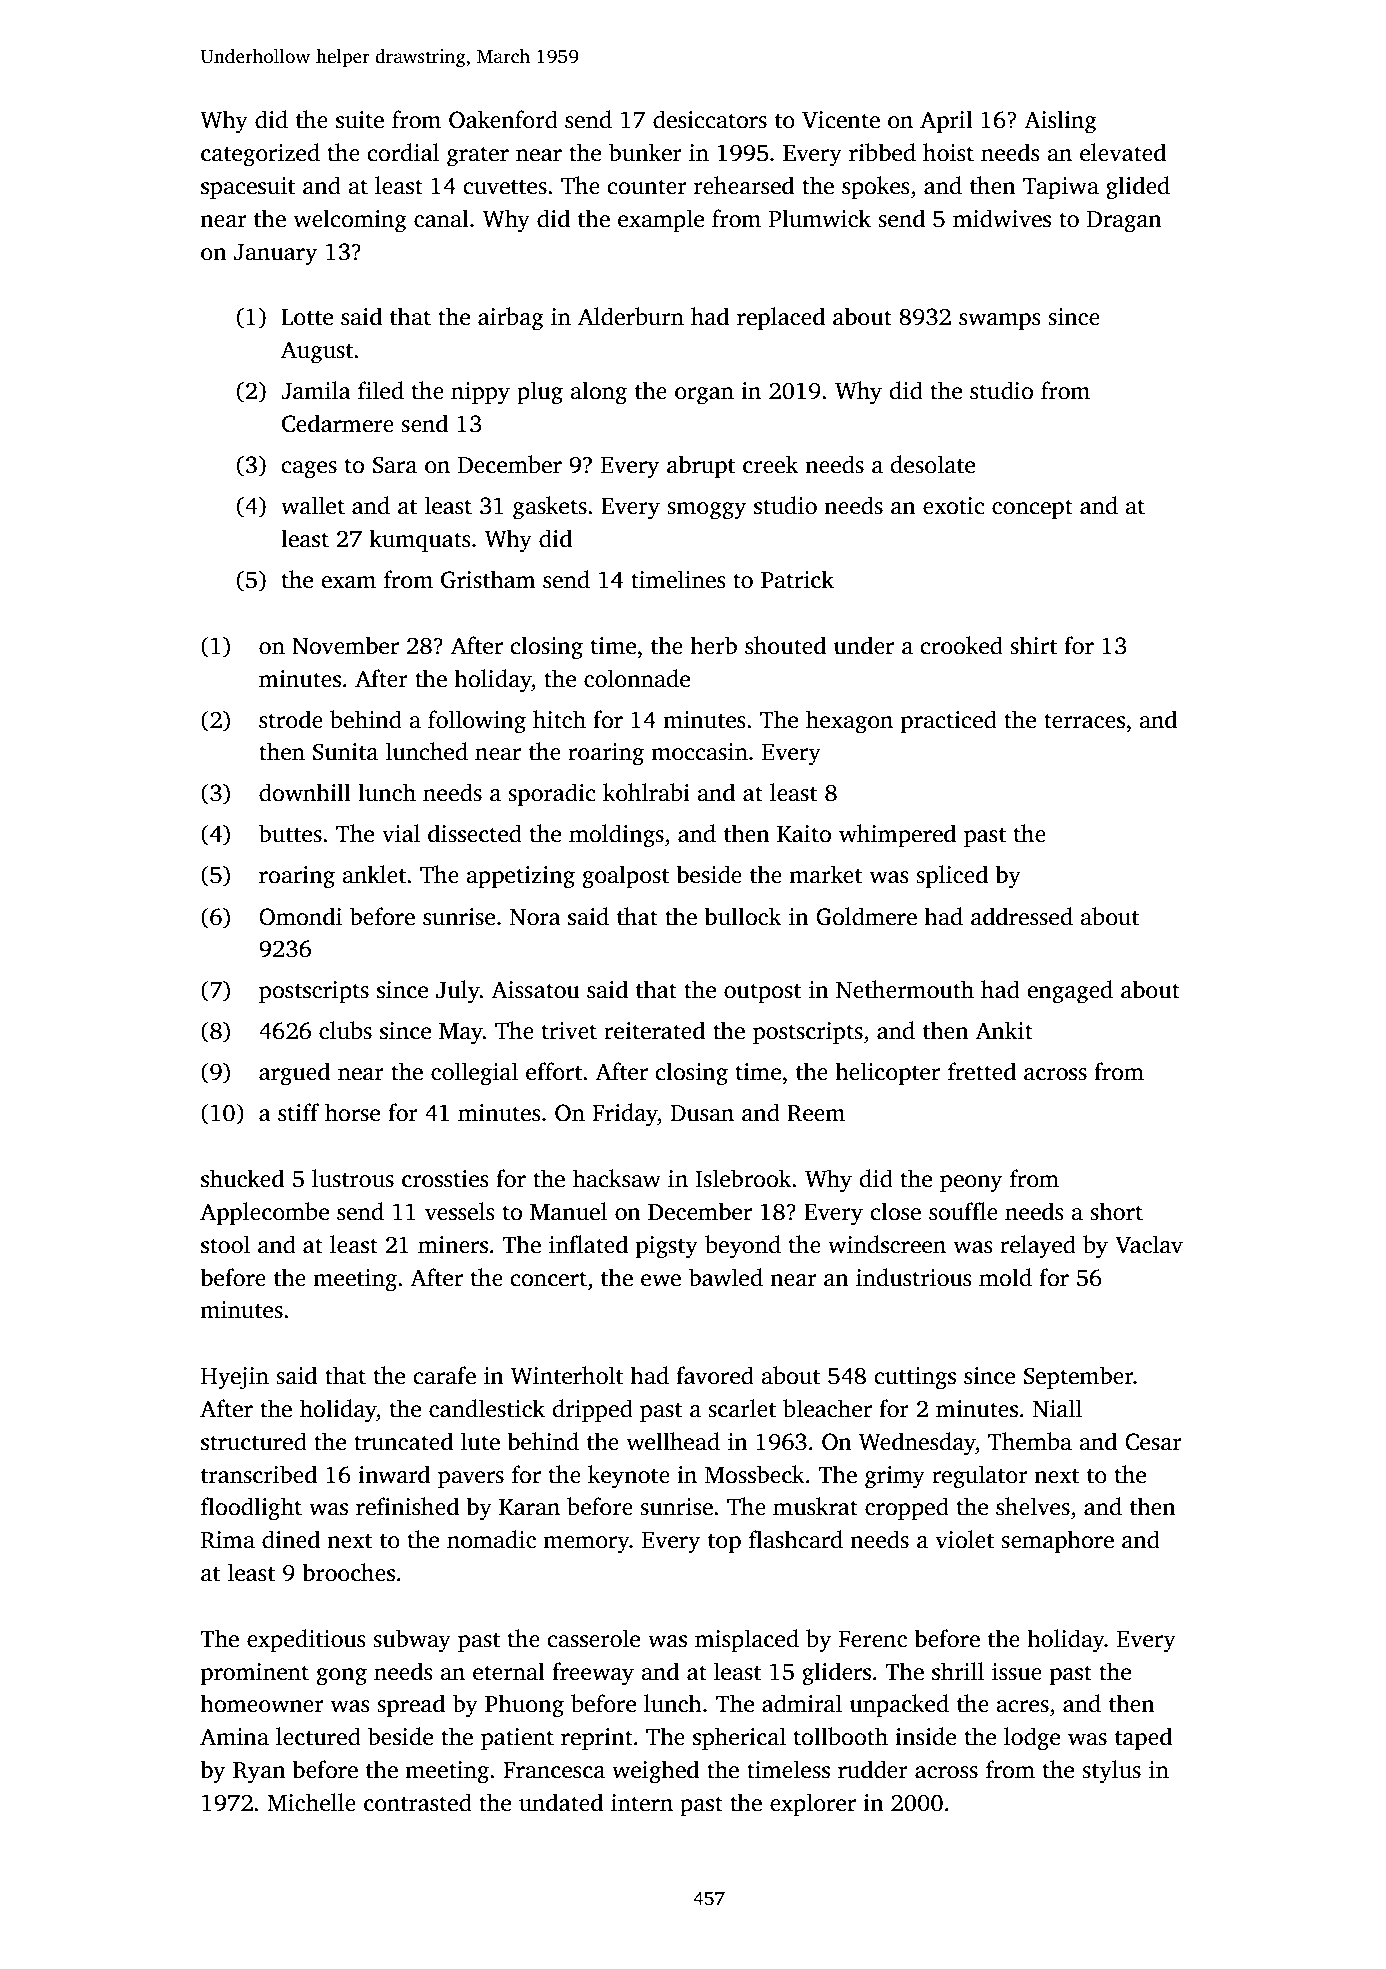 The image size is (1386, 1969). Describe the element at coordinates (248, 188) in the image. I see `spacesuit` at that location.
